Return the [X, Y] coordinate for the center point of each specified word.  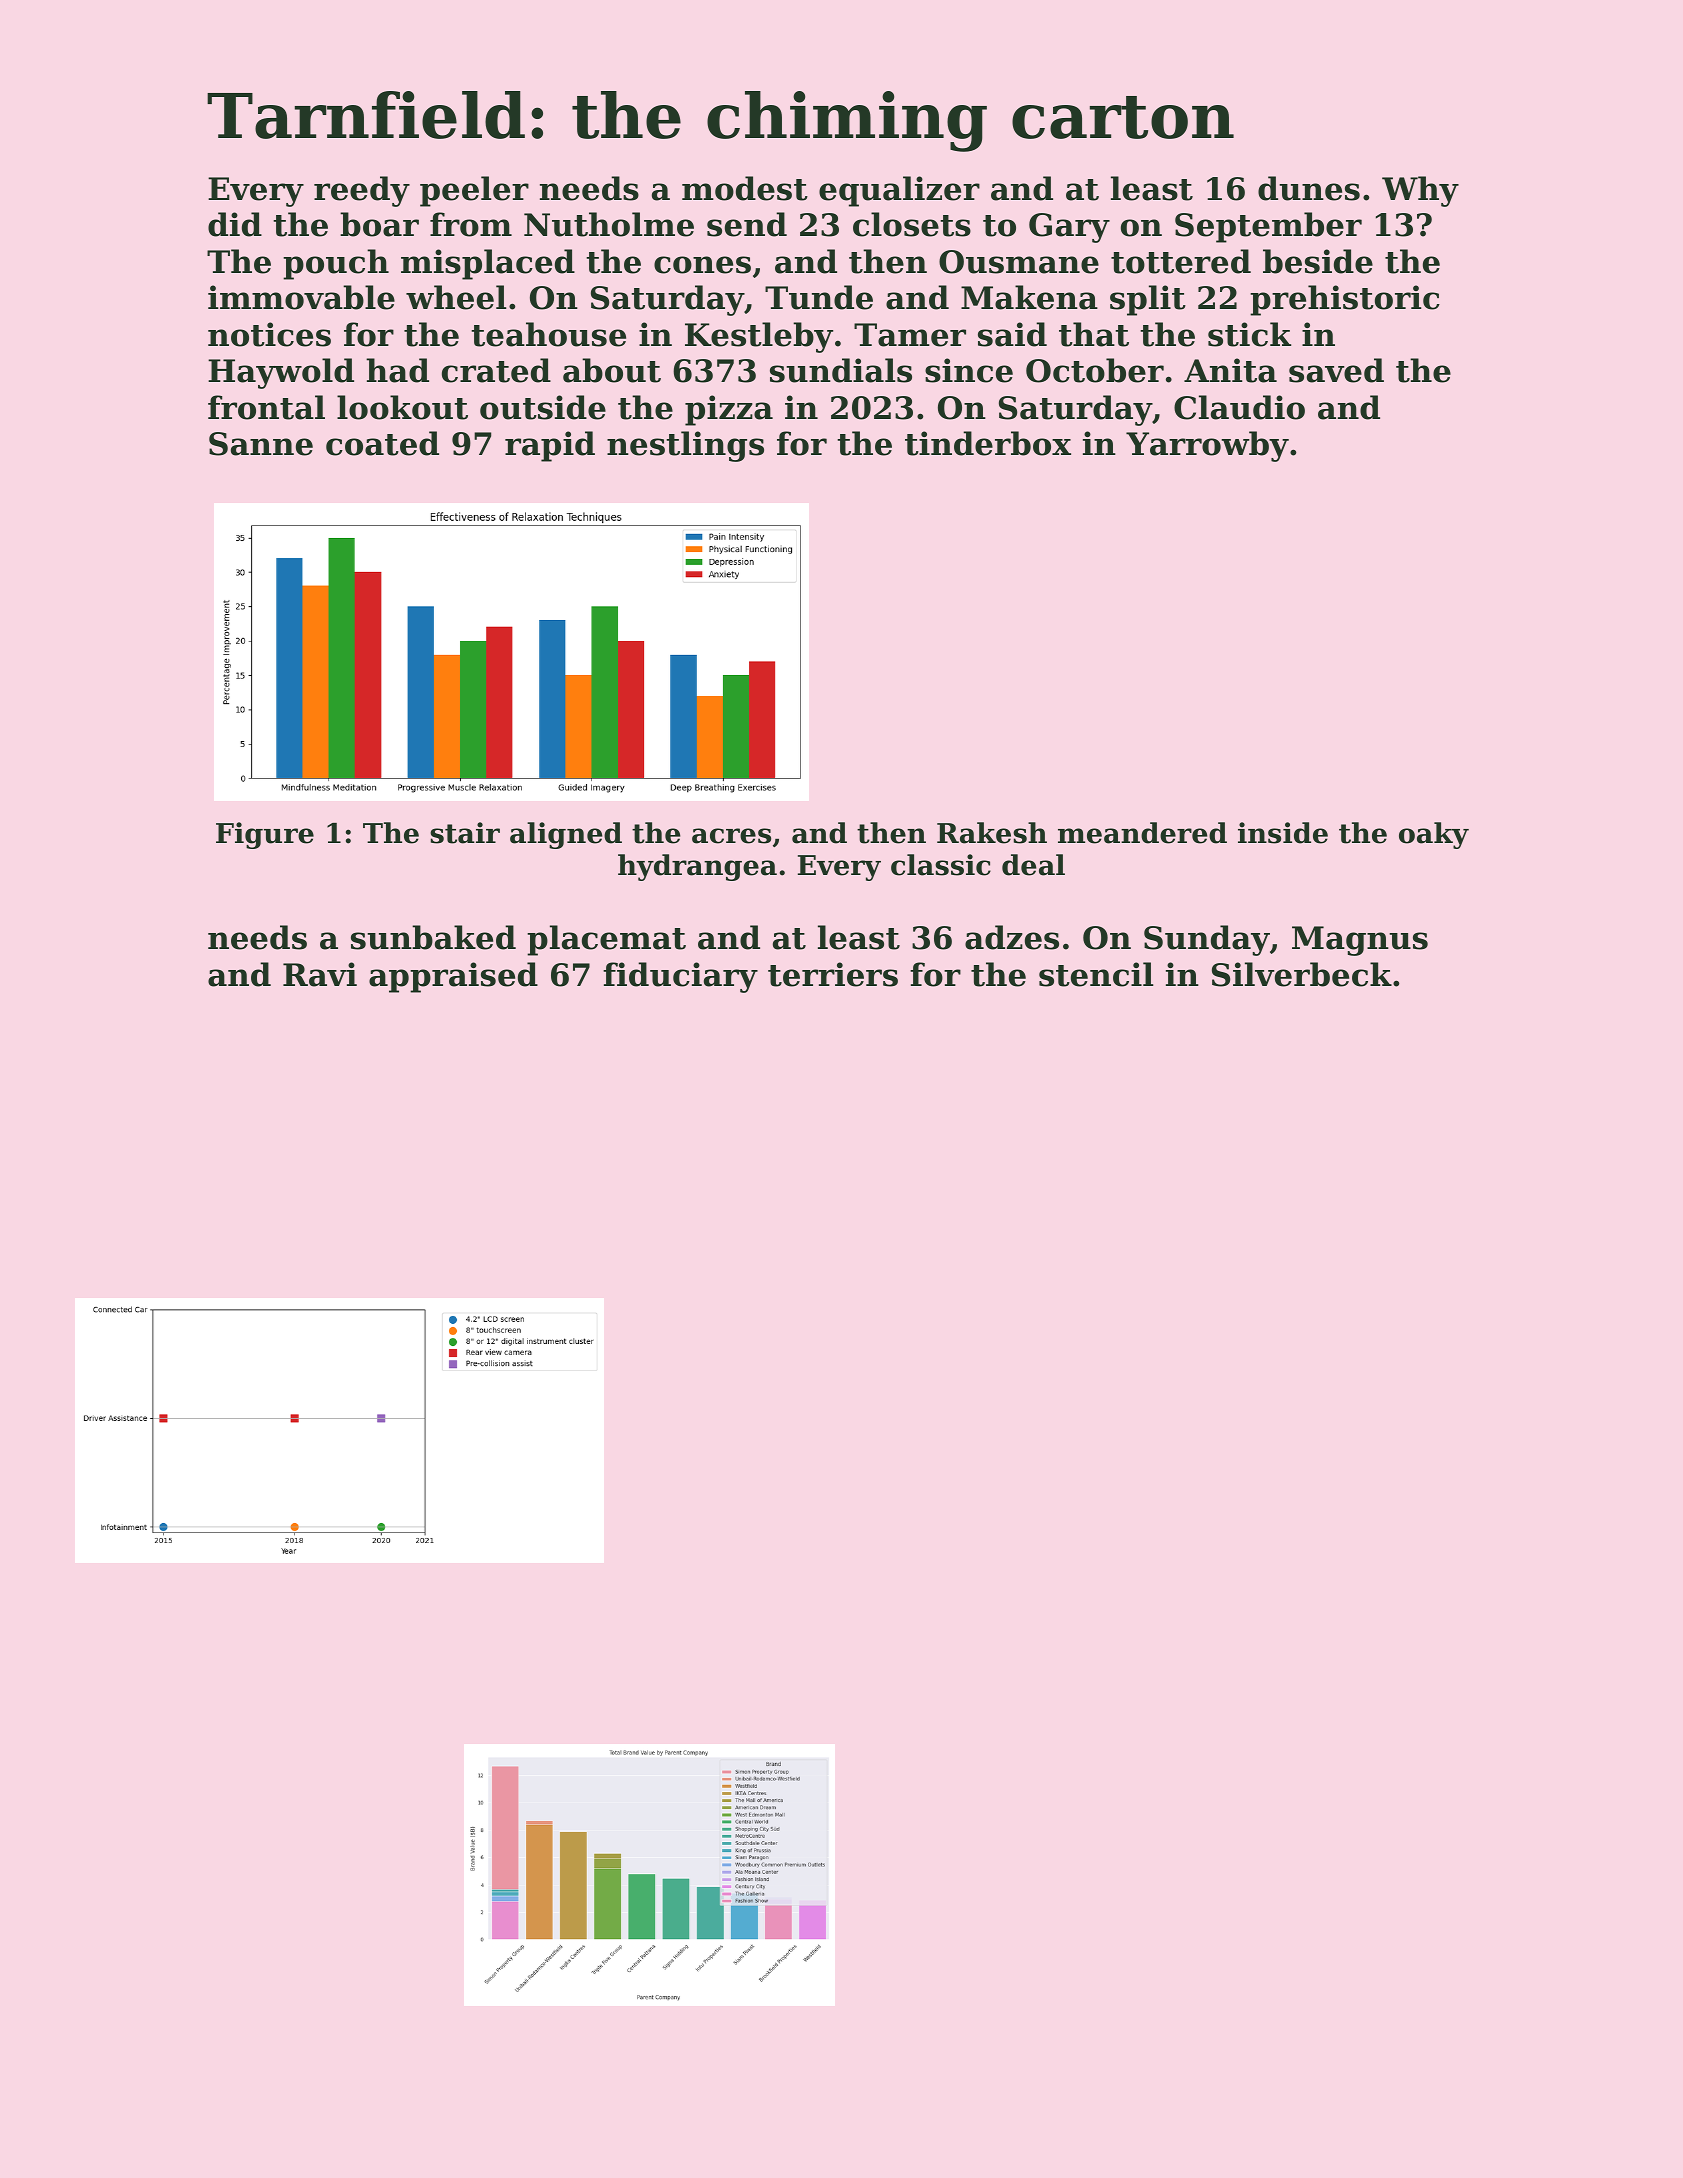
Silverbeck [1302, 974]
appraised [453, 977]
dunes [1309, 188]
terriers [833, 974]
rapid [550, 446]
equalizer [899, 191]
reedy [362, 191]
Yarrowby [1207, 446]
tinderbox [988, 443]
